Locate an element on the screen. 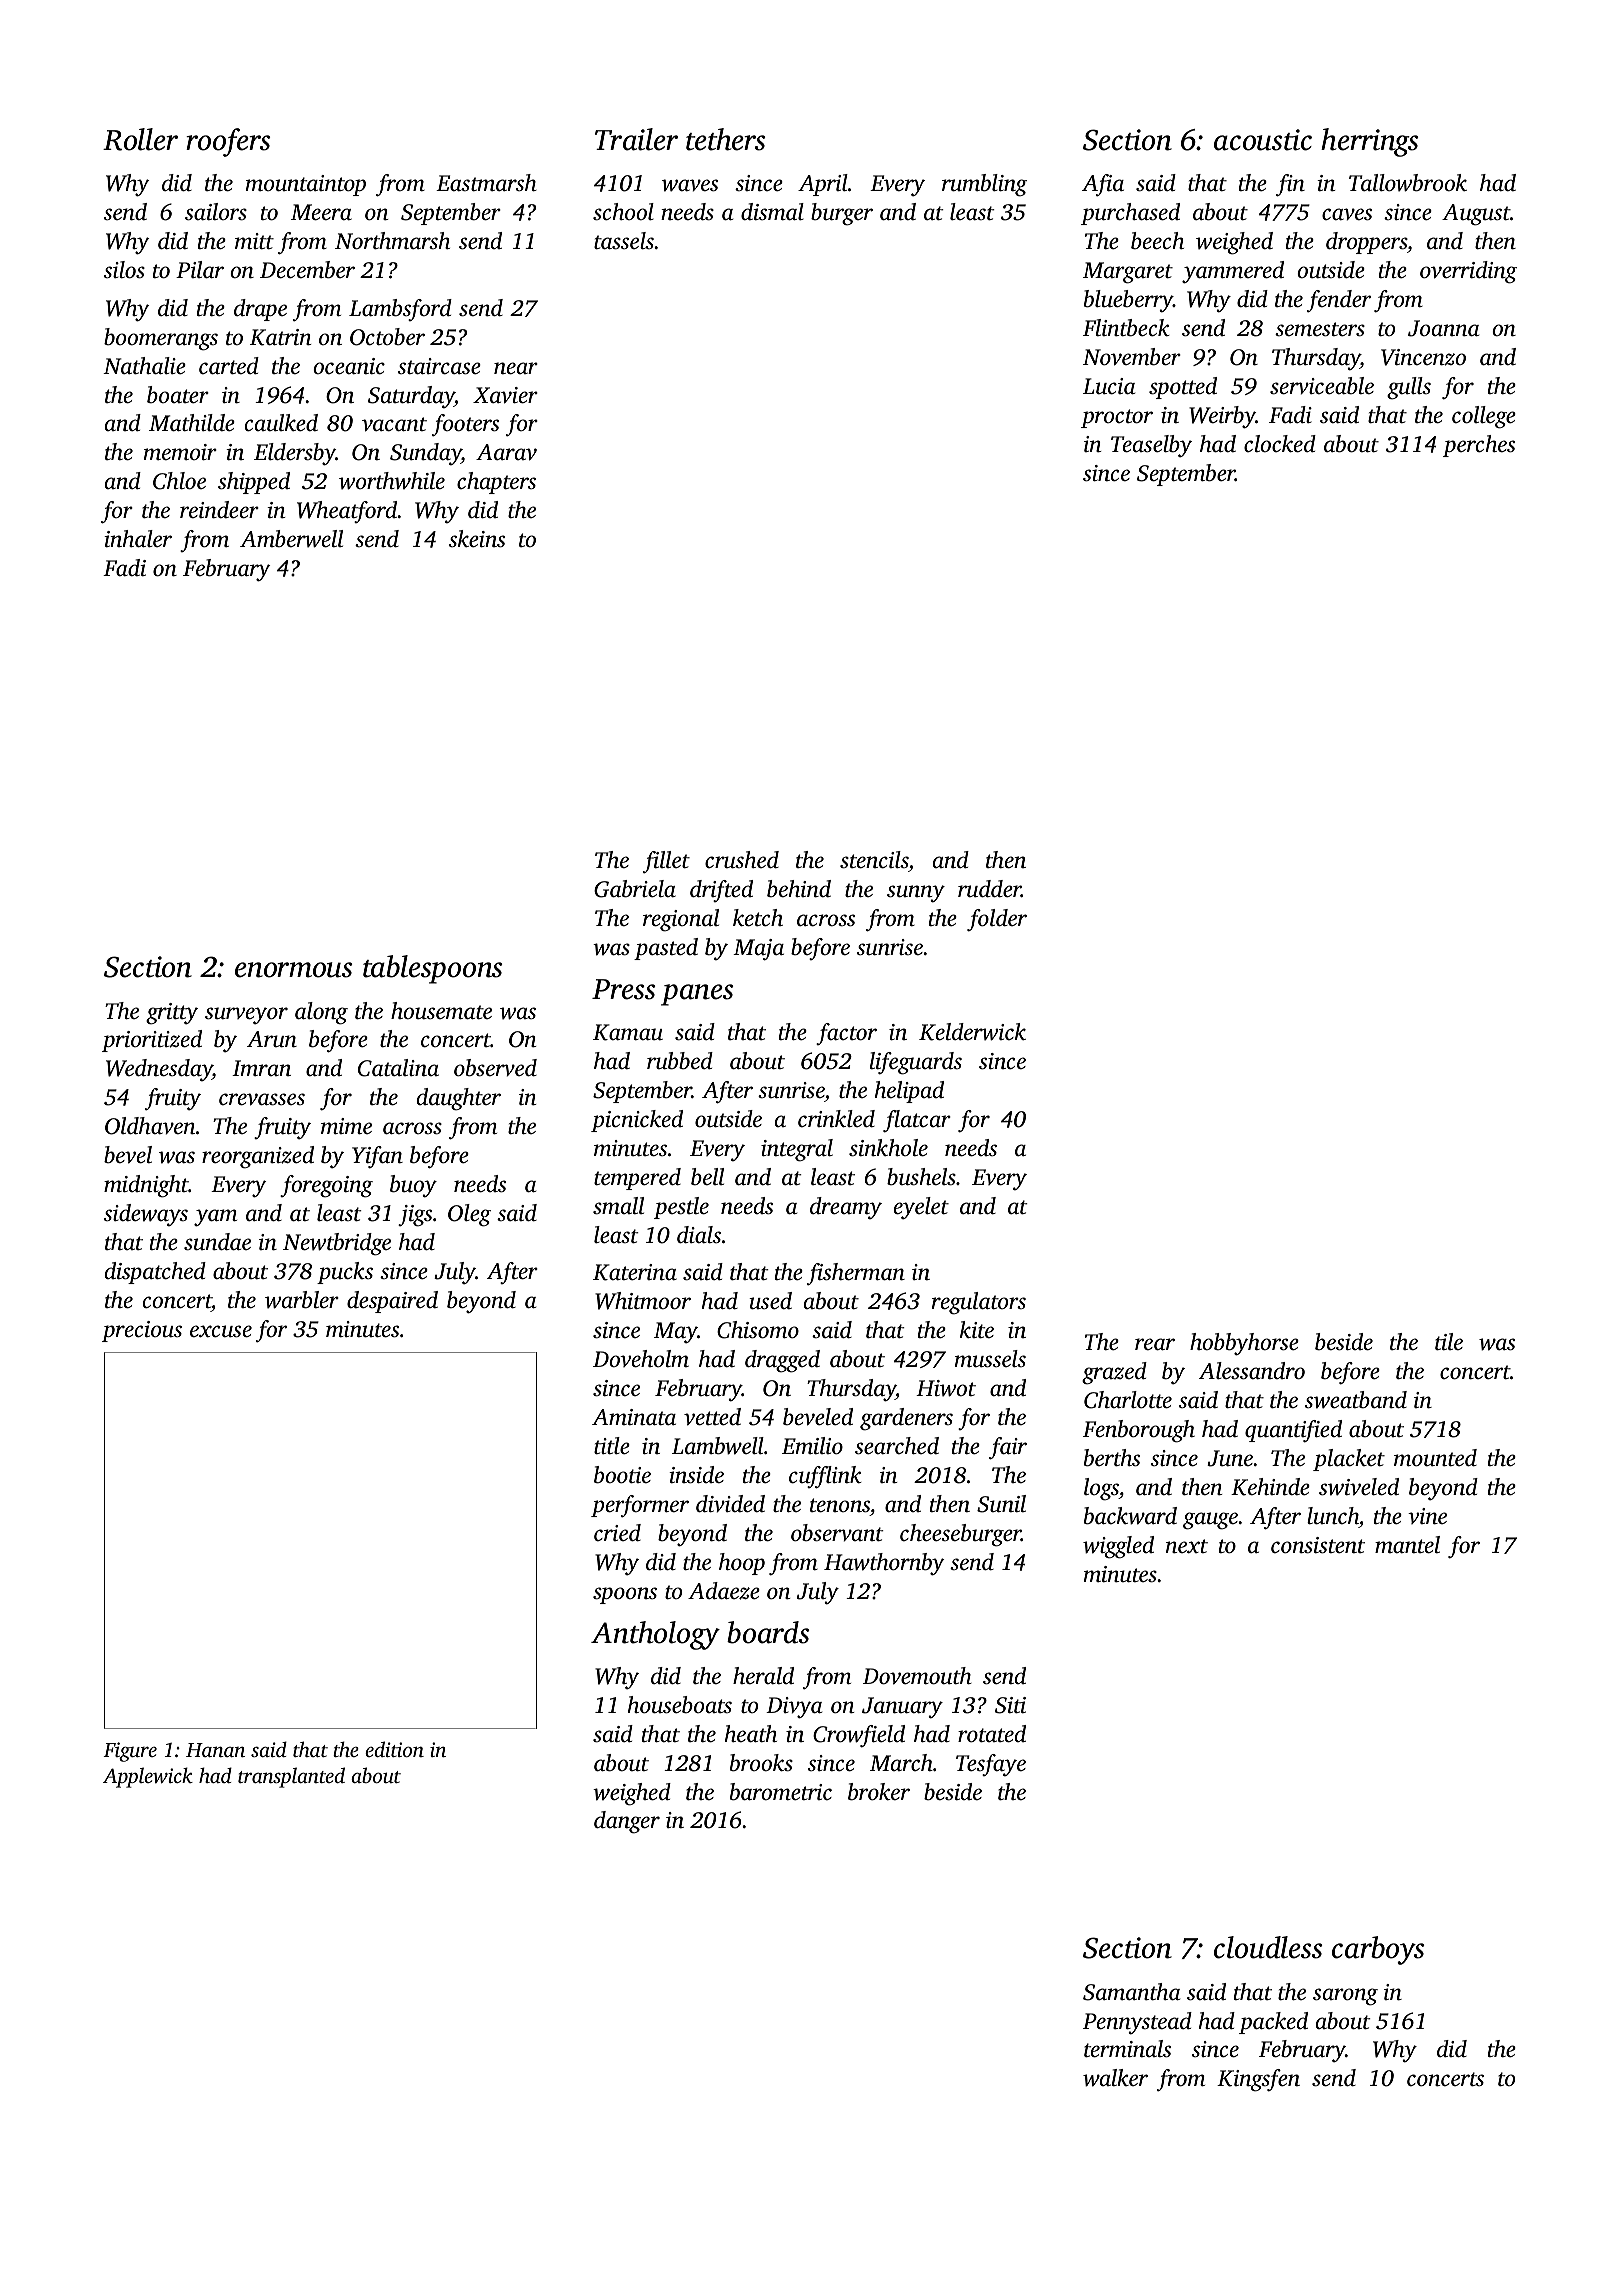  Katrin is located at coordinates (281, 337).
